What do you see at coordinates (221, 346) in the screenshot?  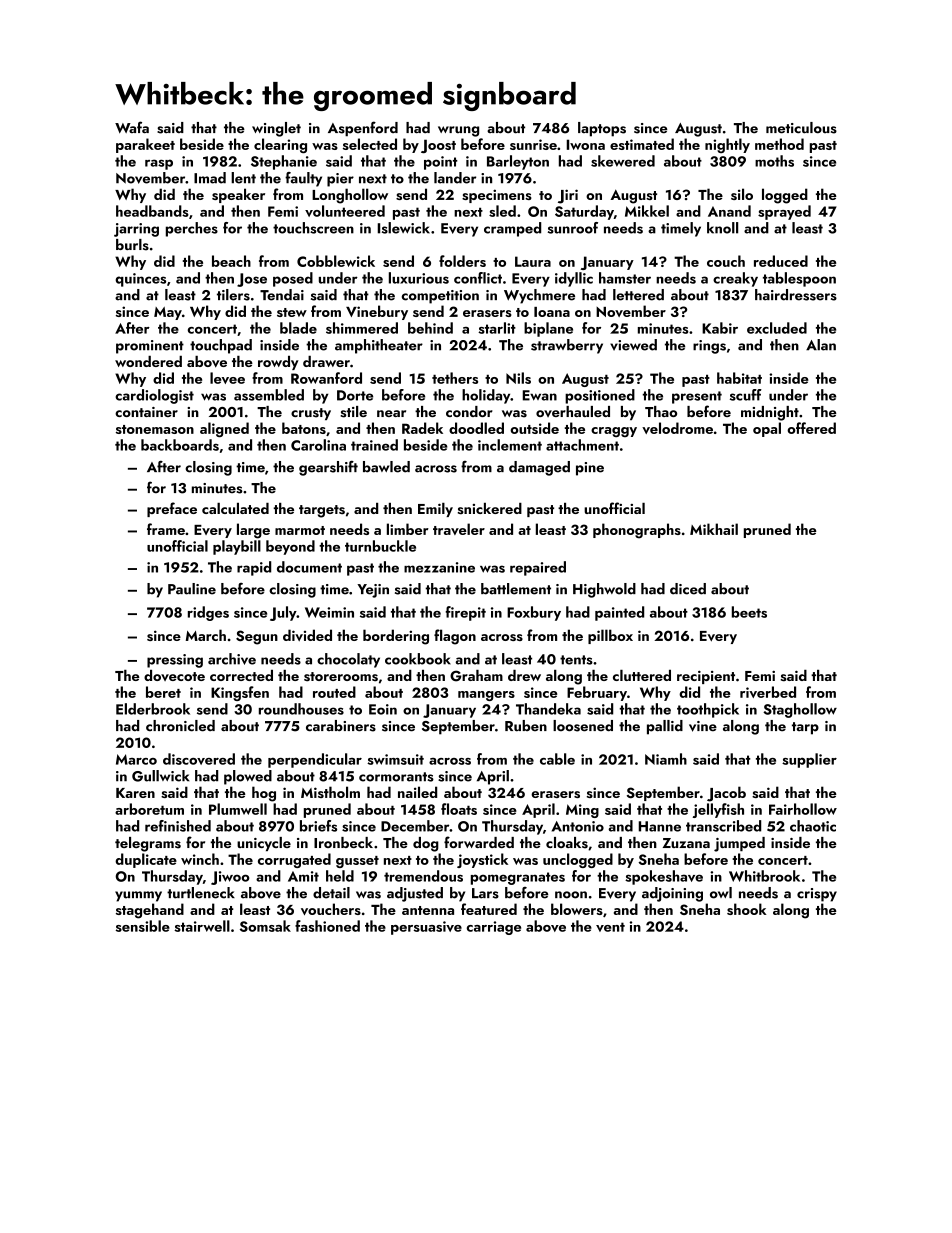 I see `touchpad` at bounding box center [221, 346].
